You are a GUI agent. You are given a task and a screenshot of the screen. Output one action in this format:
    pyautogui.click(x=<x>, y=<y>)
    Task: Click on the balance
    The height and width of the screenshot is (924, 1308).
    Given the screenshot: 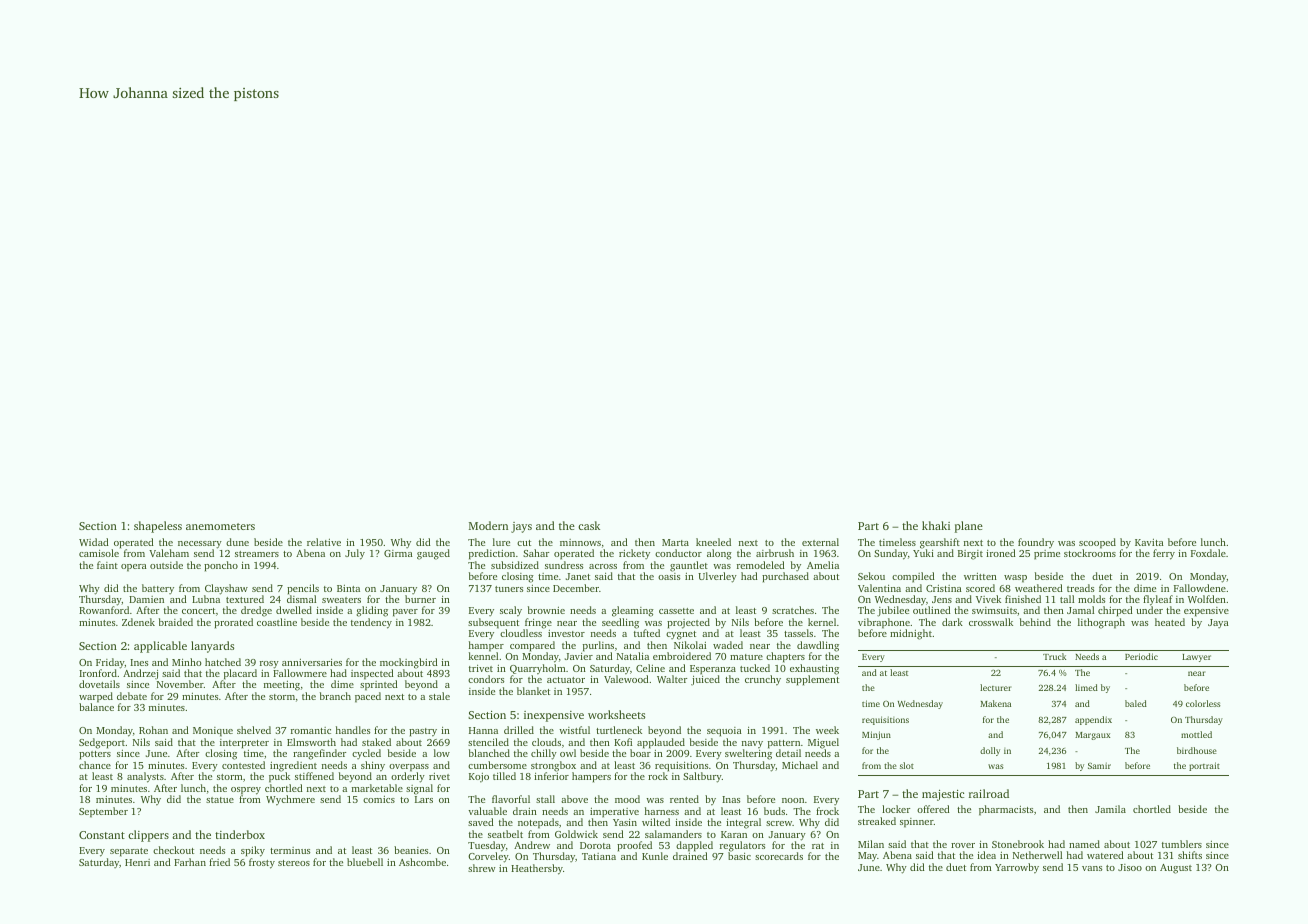 What is the action you would take?
    pyautogui.click(x=96, y=707)
